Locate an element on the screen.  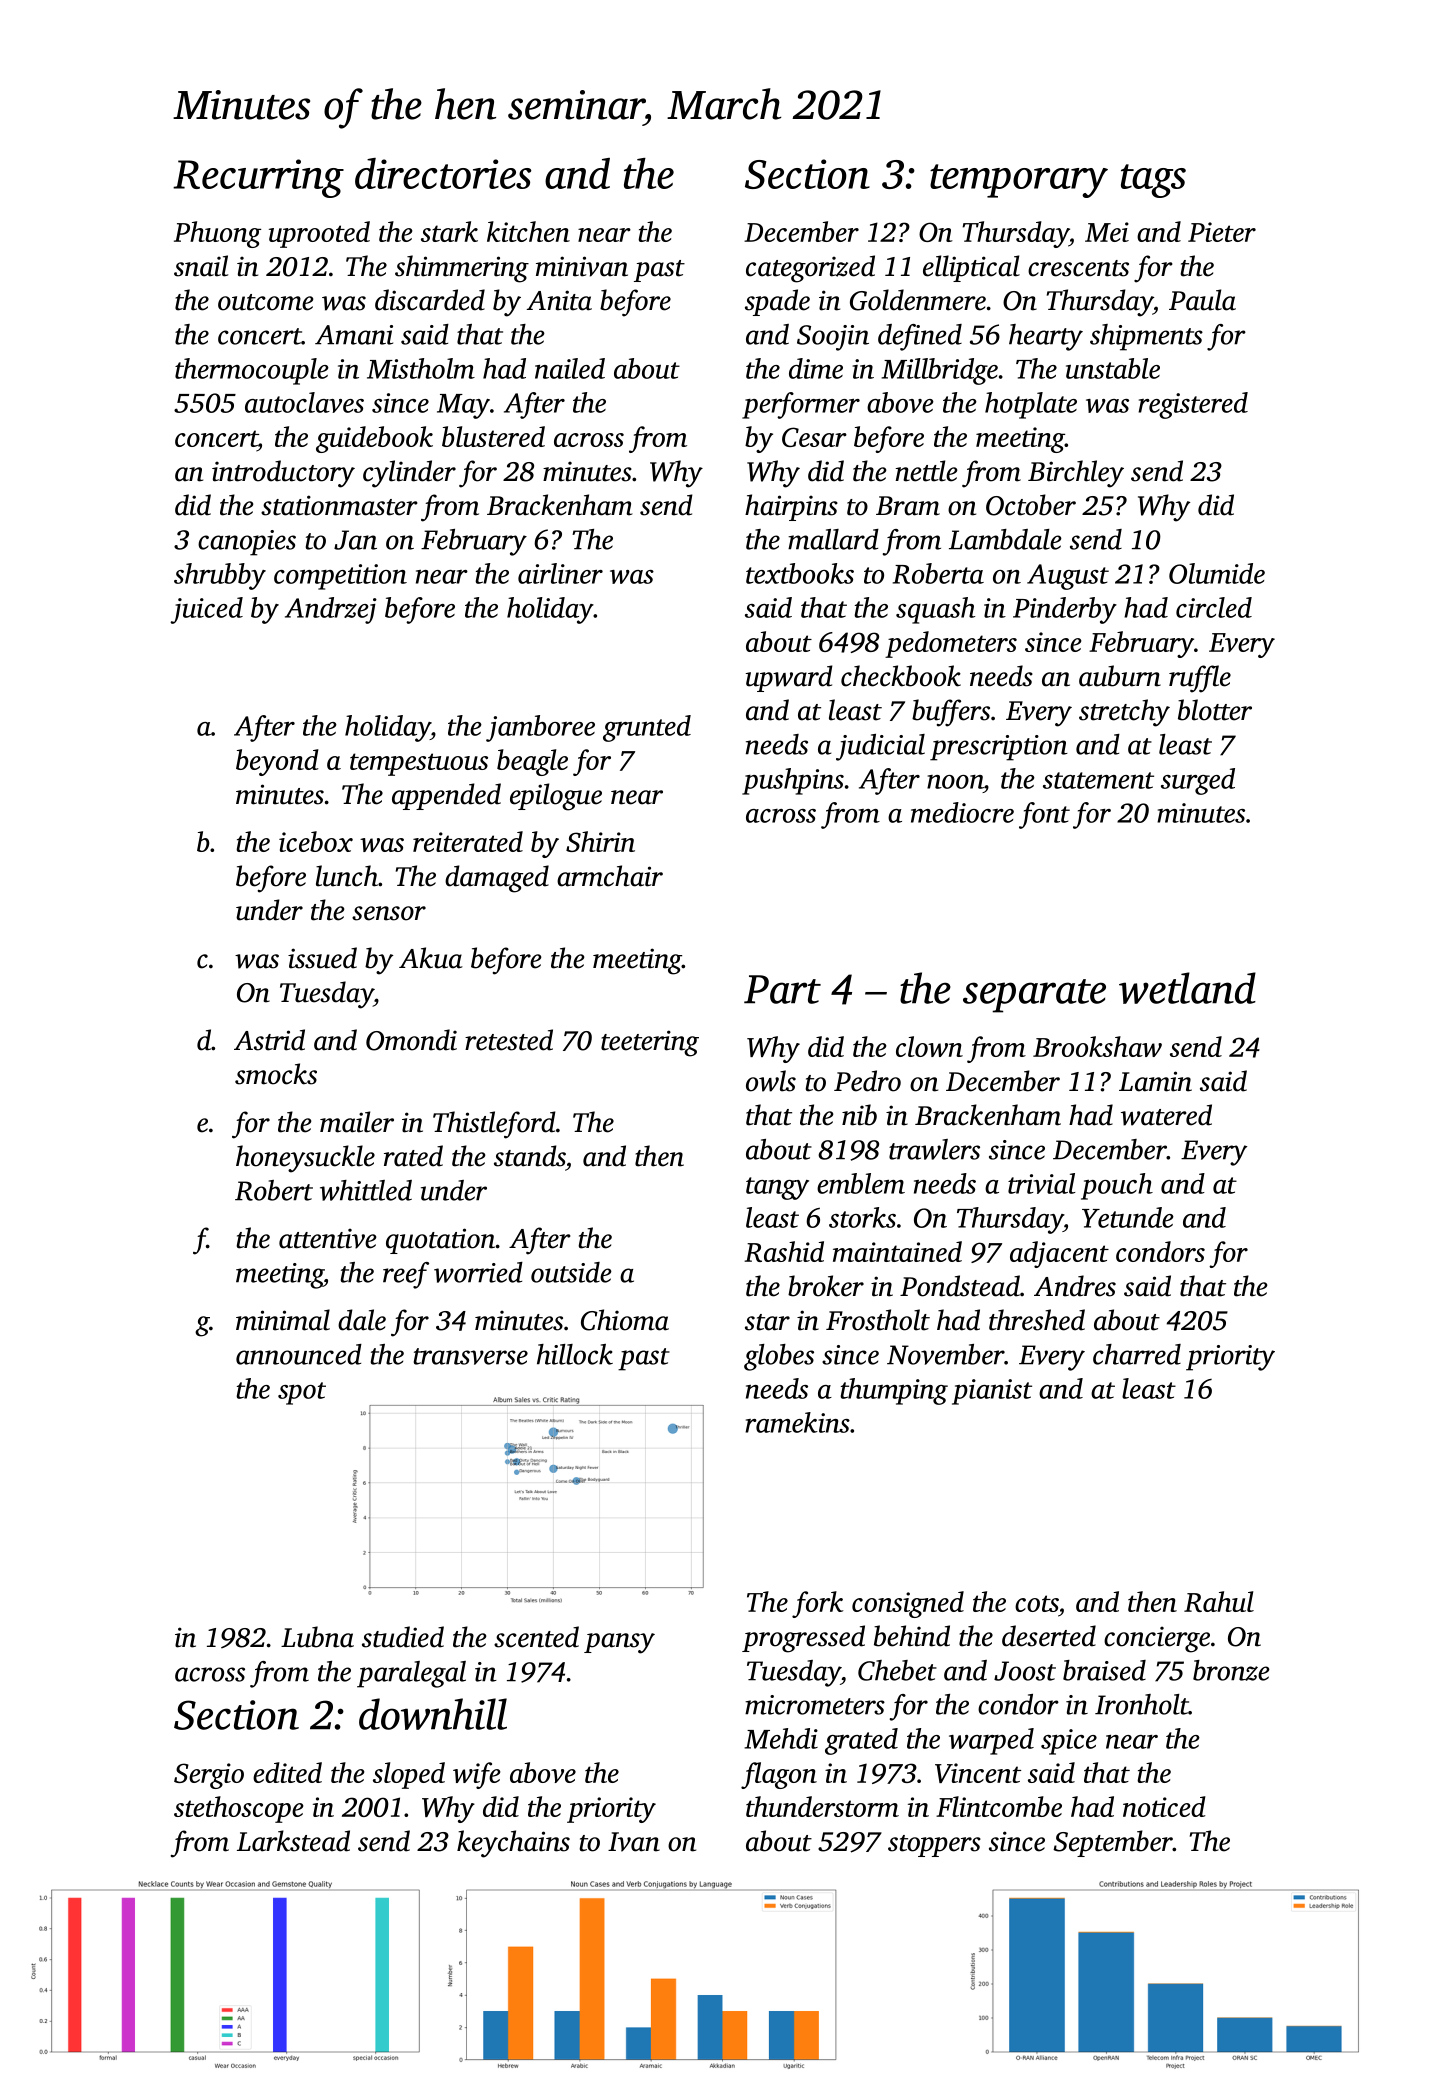
fork is located at coordinates (817, 1604).
